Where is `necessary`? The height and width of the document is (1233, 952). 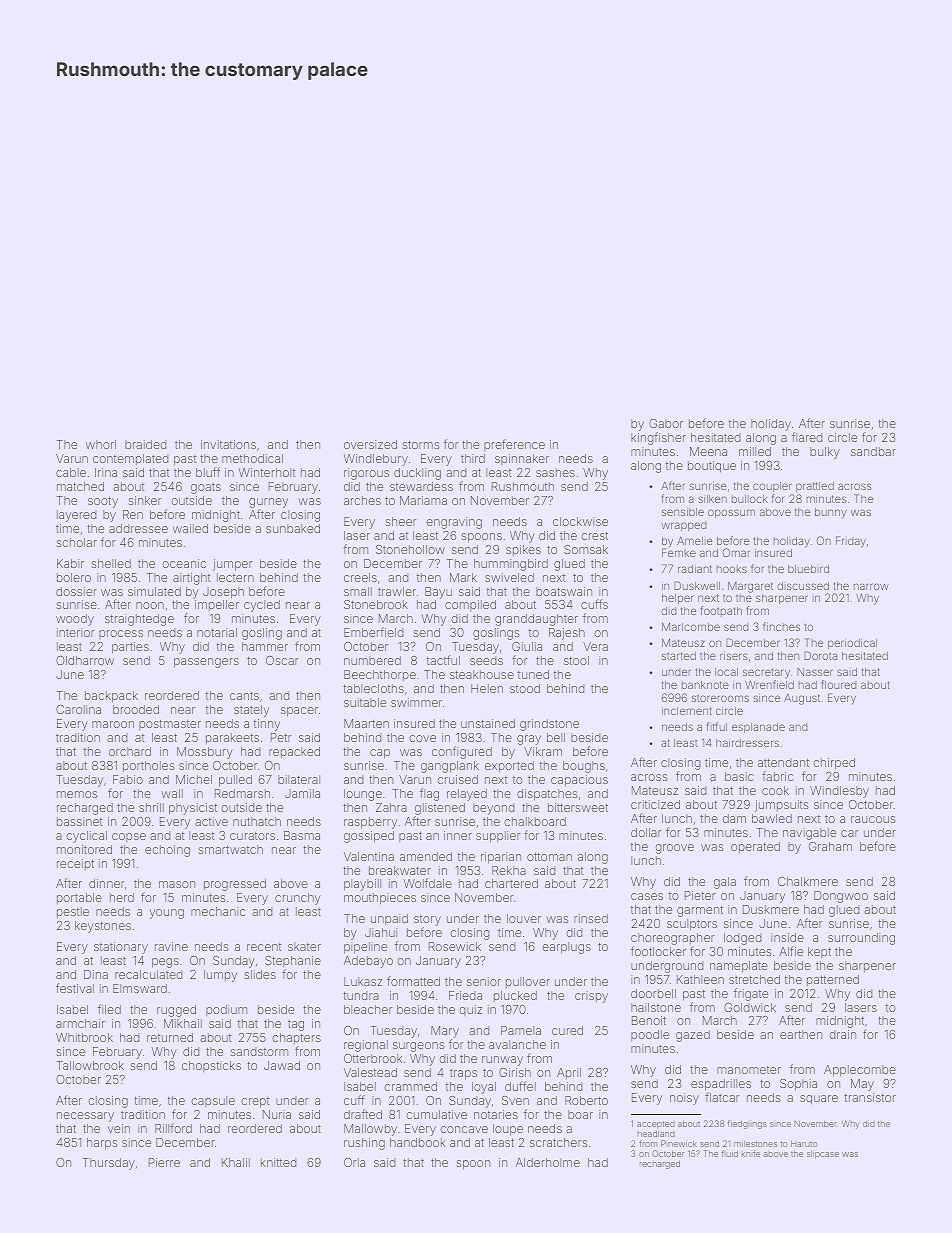 necessary is located at coordinates (85, 1117).
